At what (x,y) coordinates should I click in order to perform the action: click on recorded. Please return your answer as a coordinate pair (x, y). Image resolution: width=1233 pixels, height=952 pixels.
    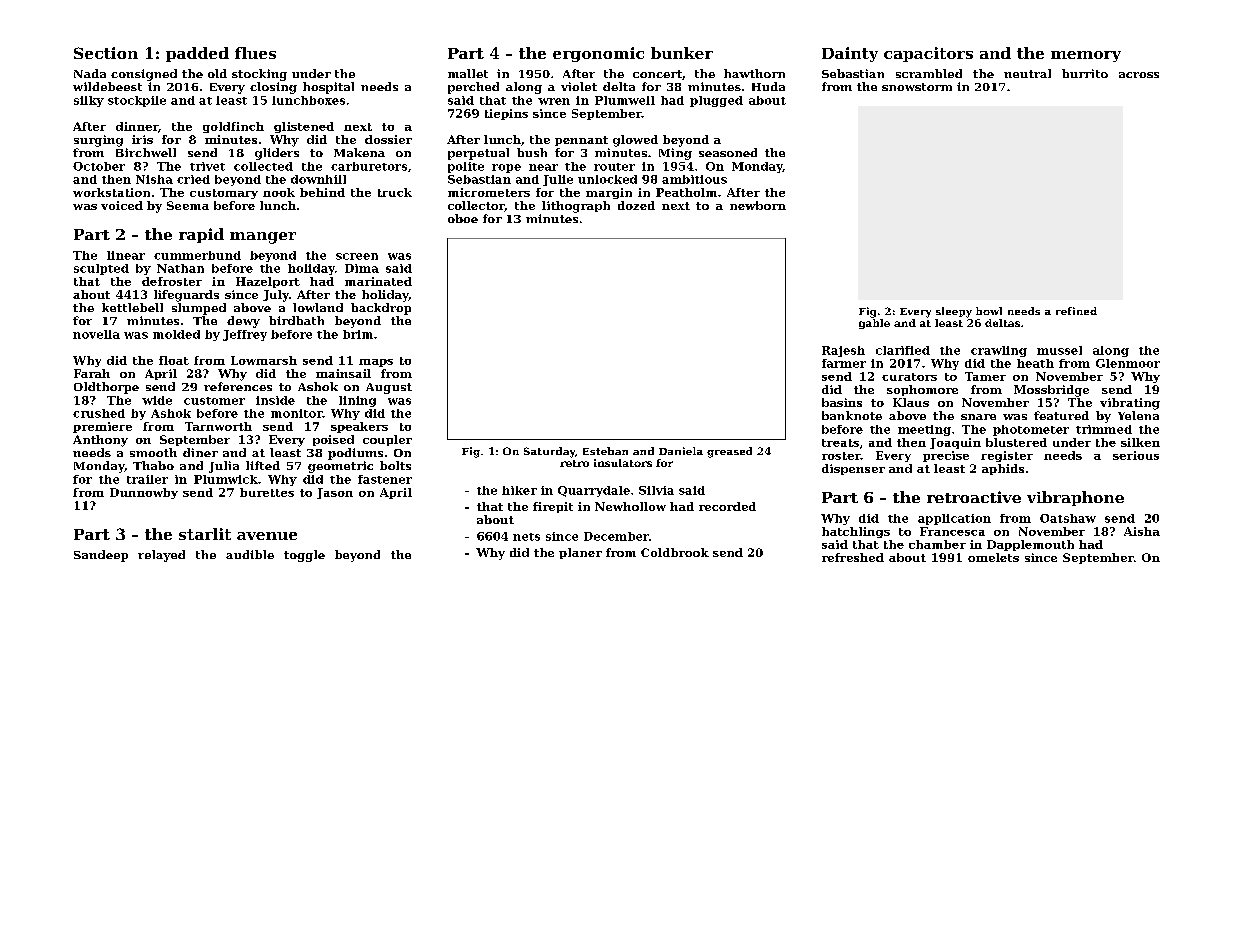
    Looking at the image, I should click on (727, 506).
